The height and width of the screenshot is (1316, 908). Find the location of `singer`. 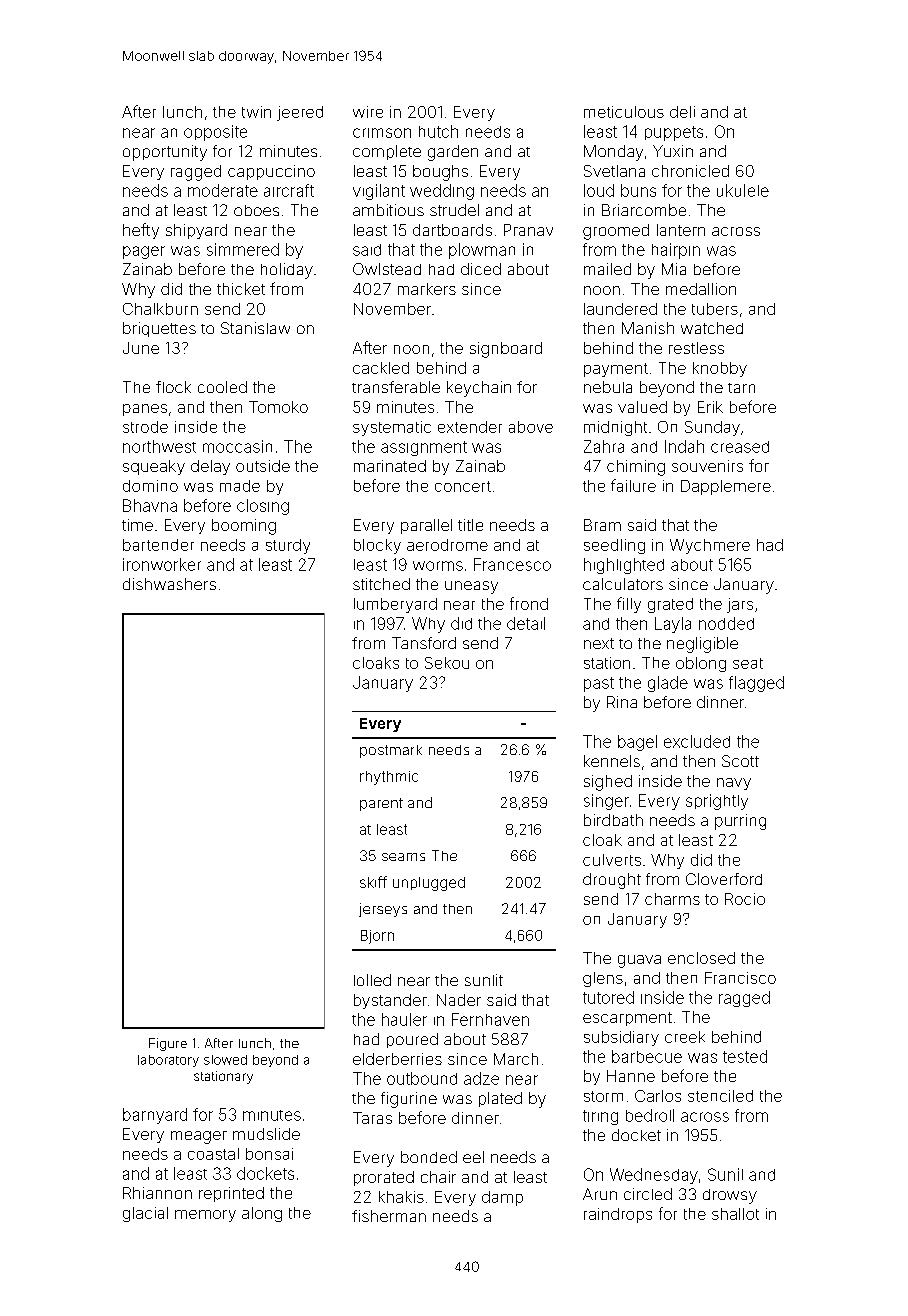

singer is located at coordinates (606, 802).
